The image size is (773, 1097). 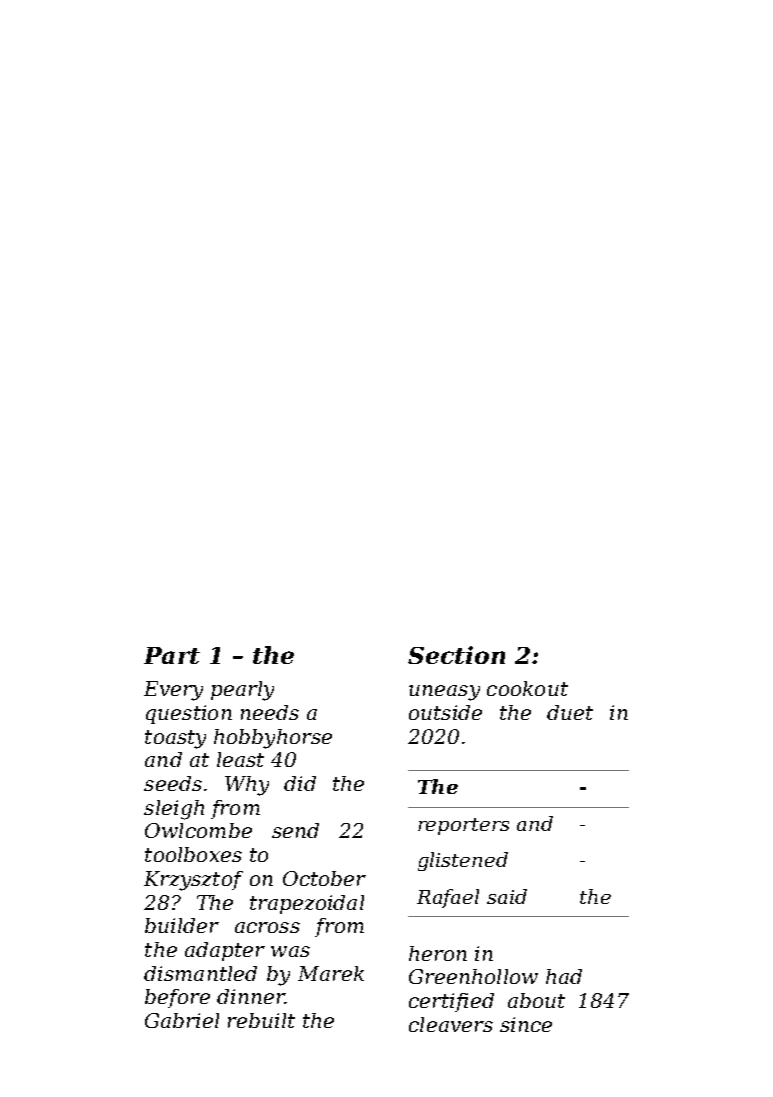 I want to click on Part, so click(x=172, y=655).
